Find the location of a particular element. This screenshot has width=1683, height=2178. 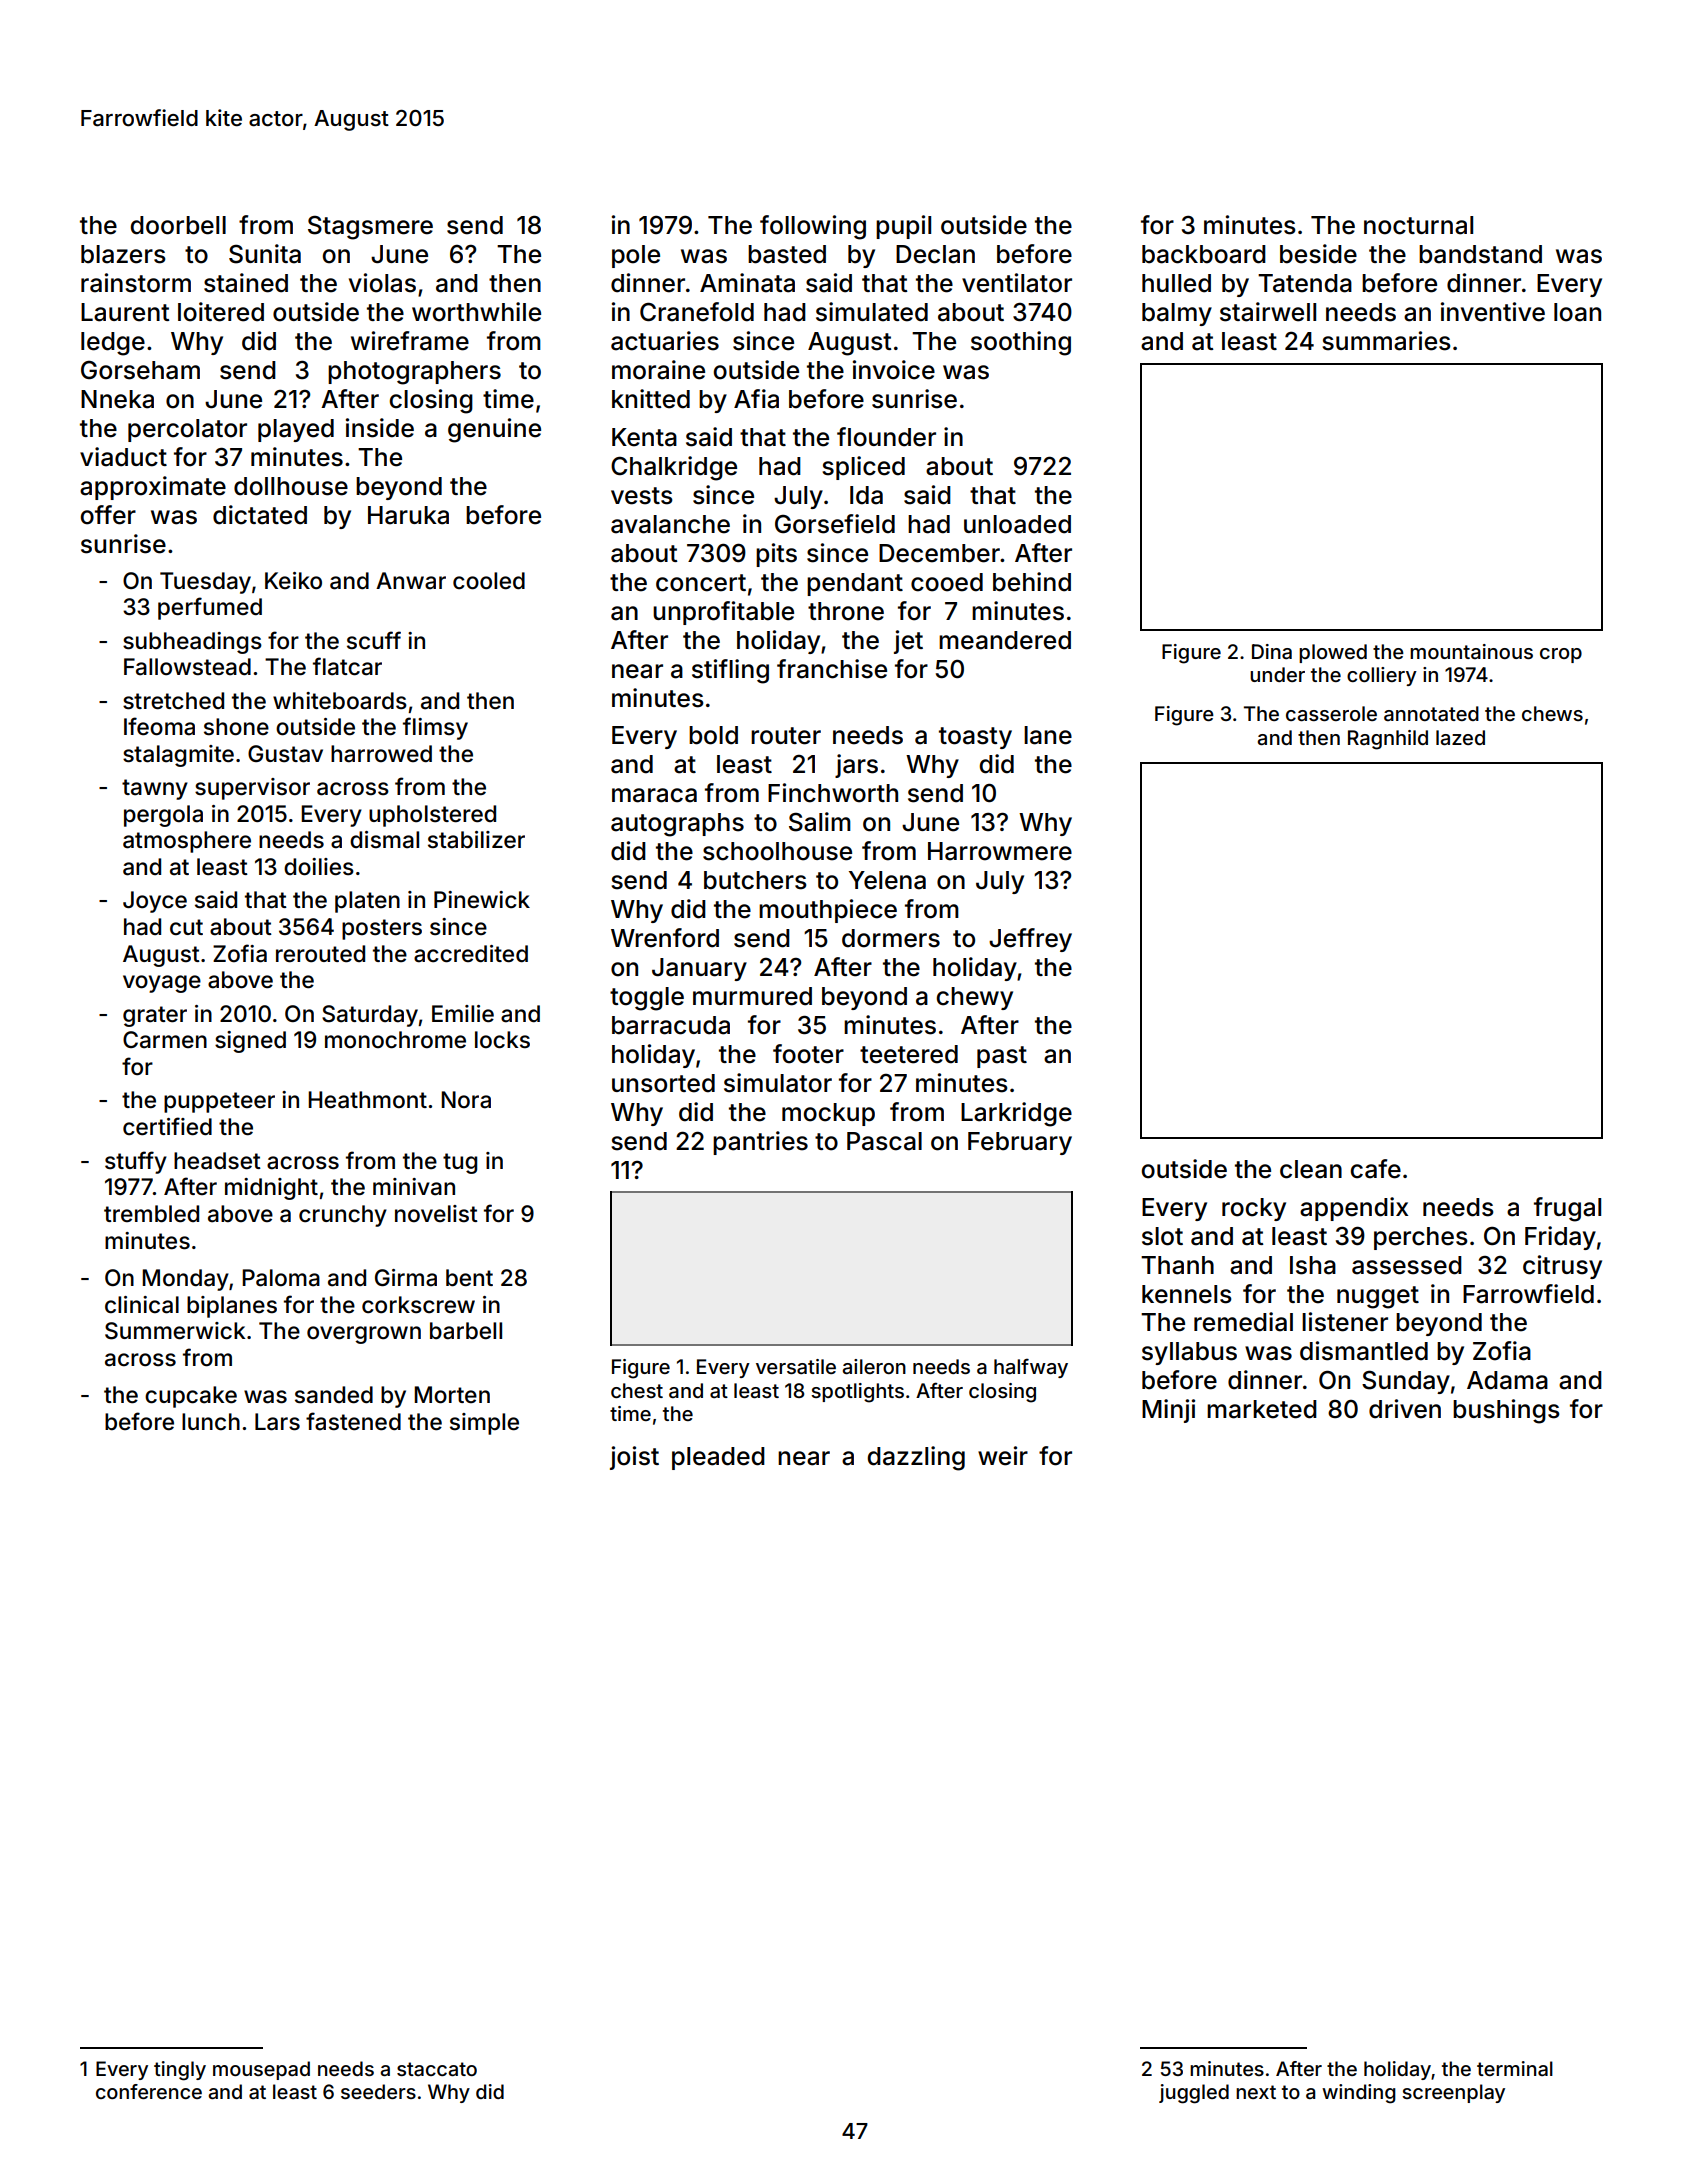

corkscrew is located at coordinates (418, 1305).
